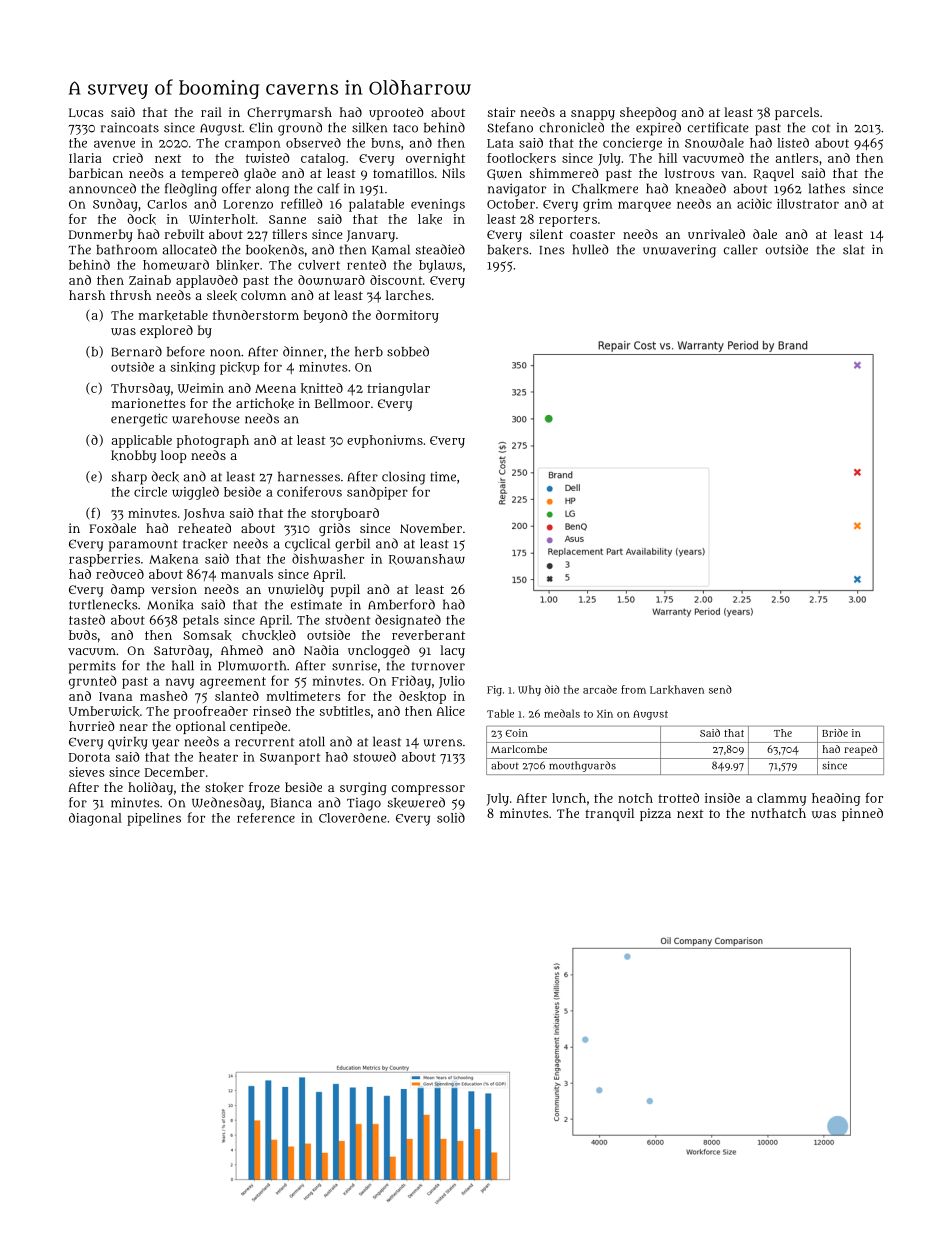 This page has height=1233, width=952. What do you see at coordinates (797, 113) in the page?
I see `parcels` at bounding box center [797, 113].
